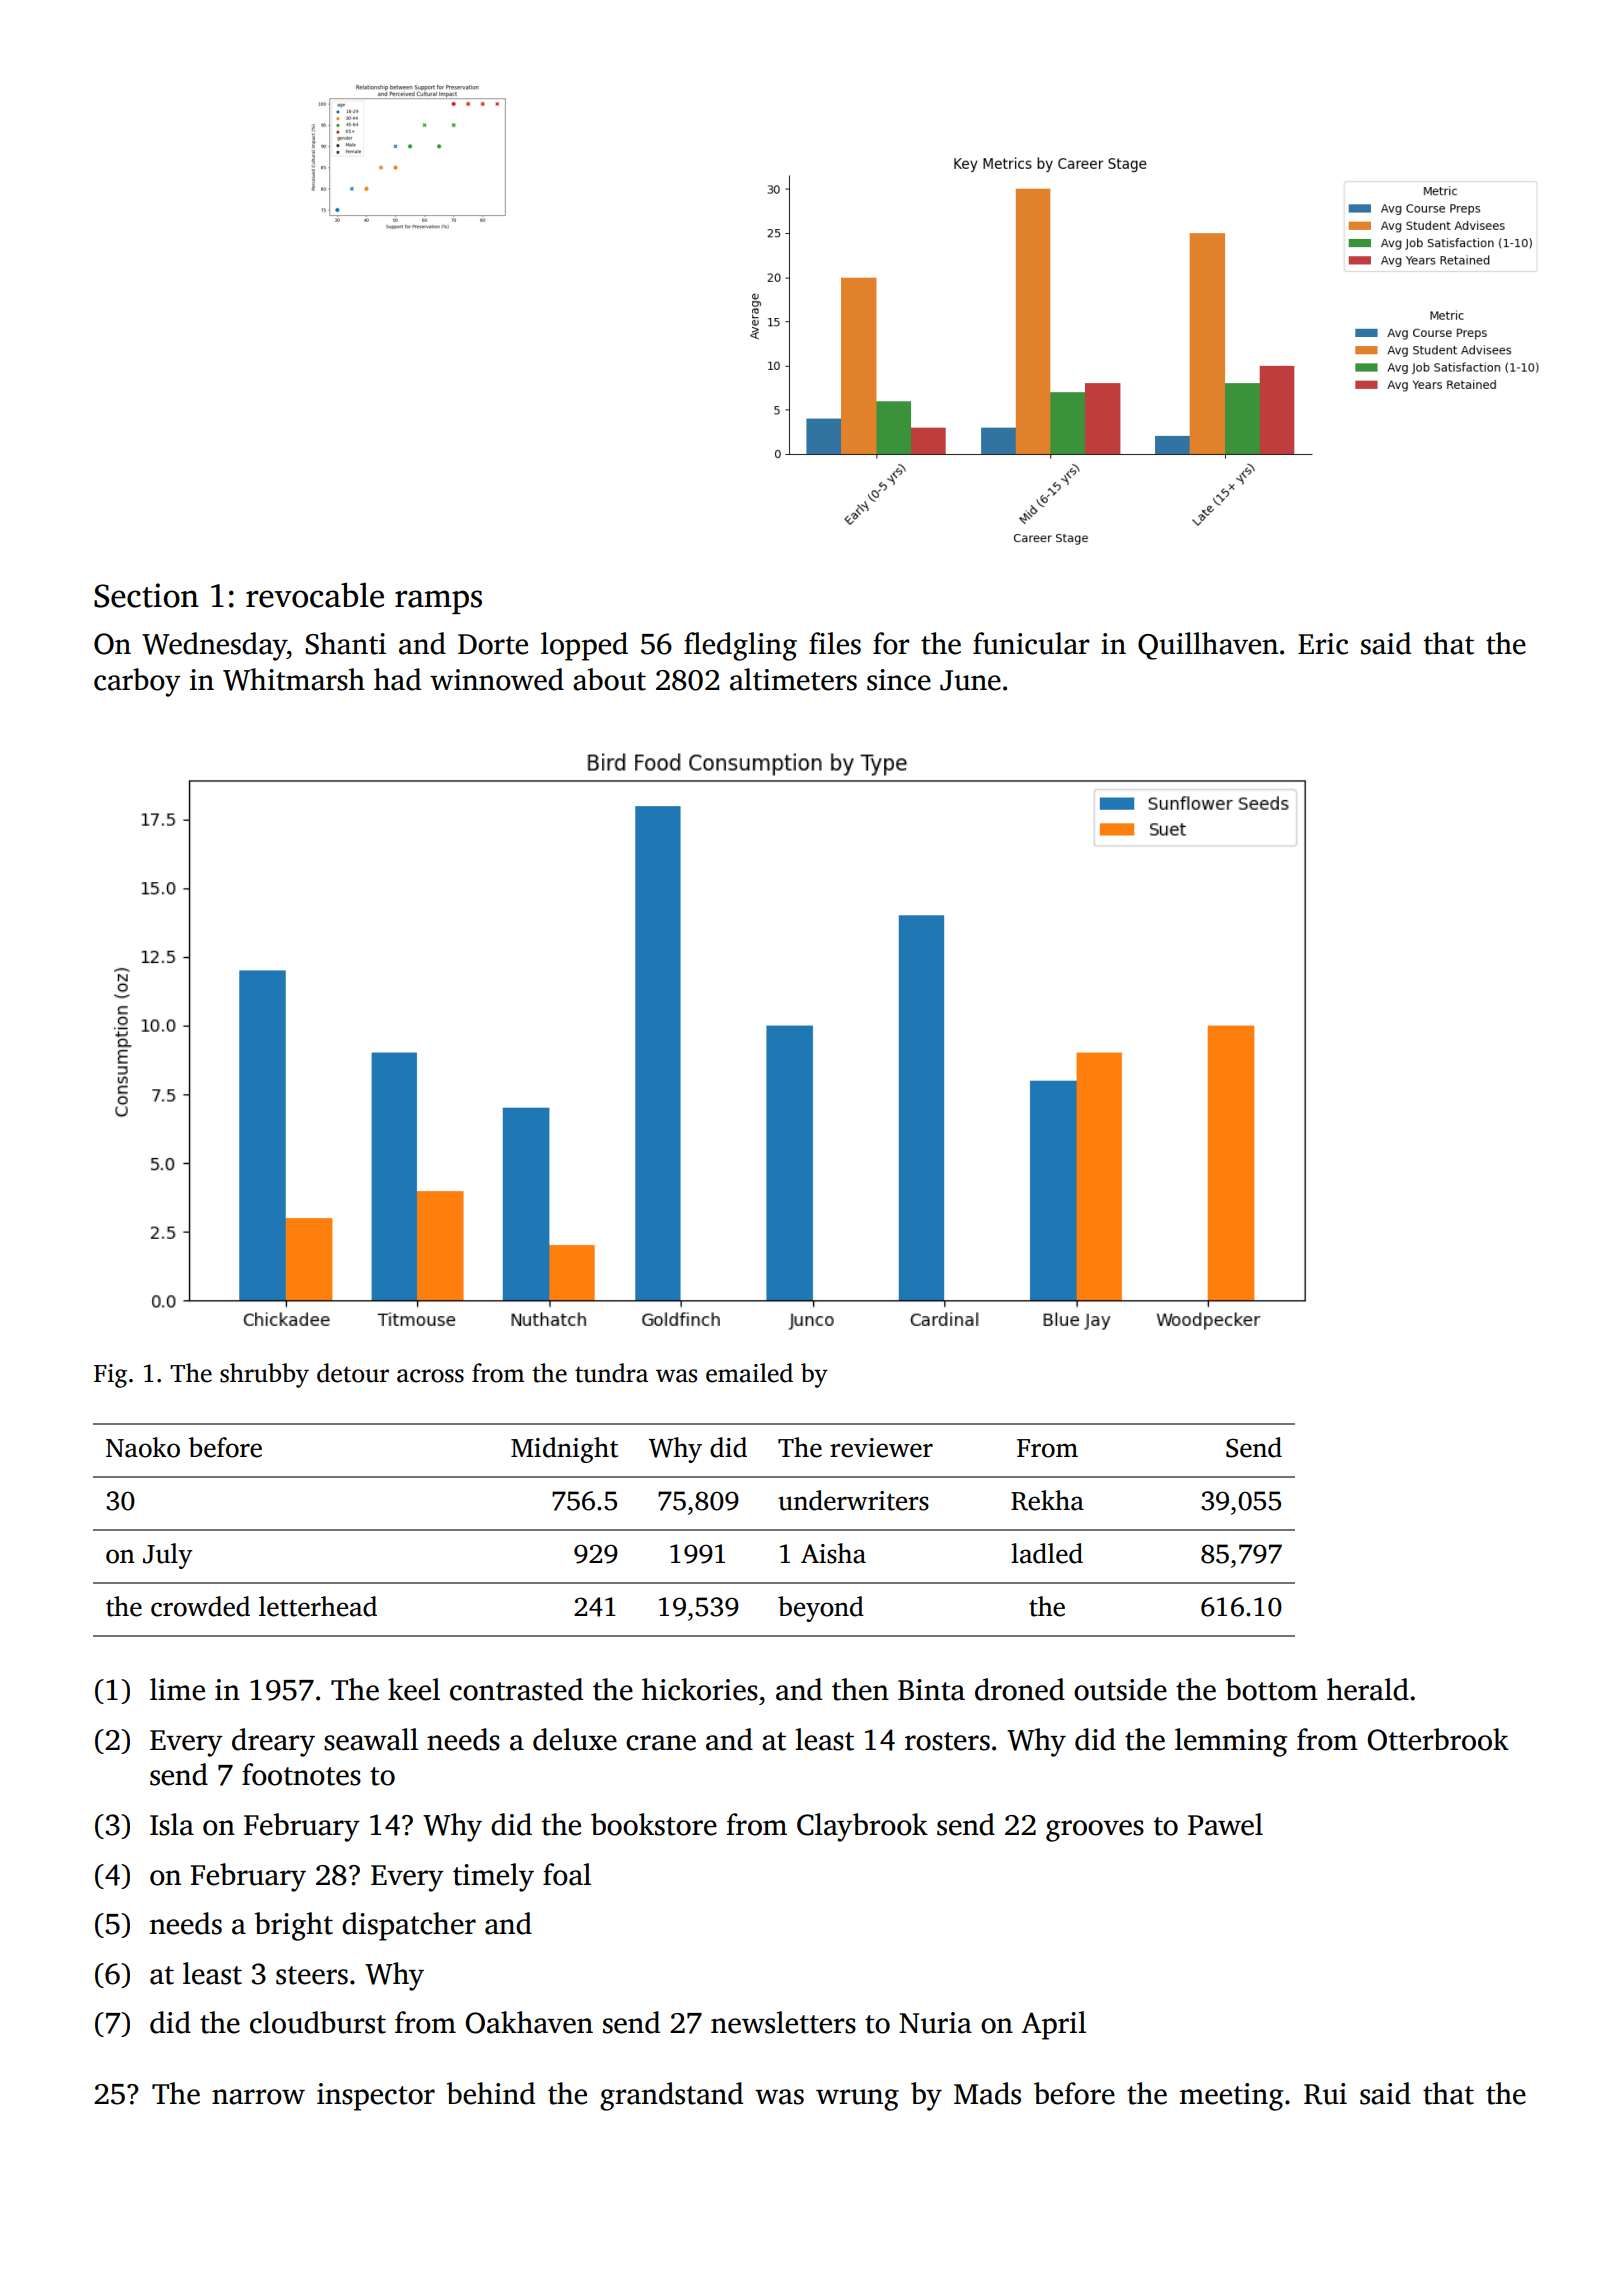 This screenshot has width=1620, height=2292. I want to click on narrow, so click(258, 2097).
